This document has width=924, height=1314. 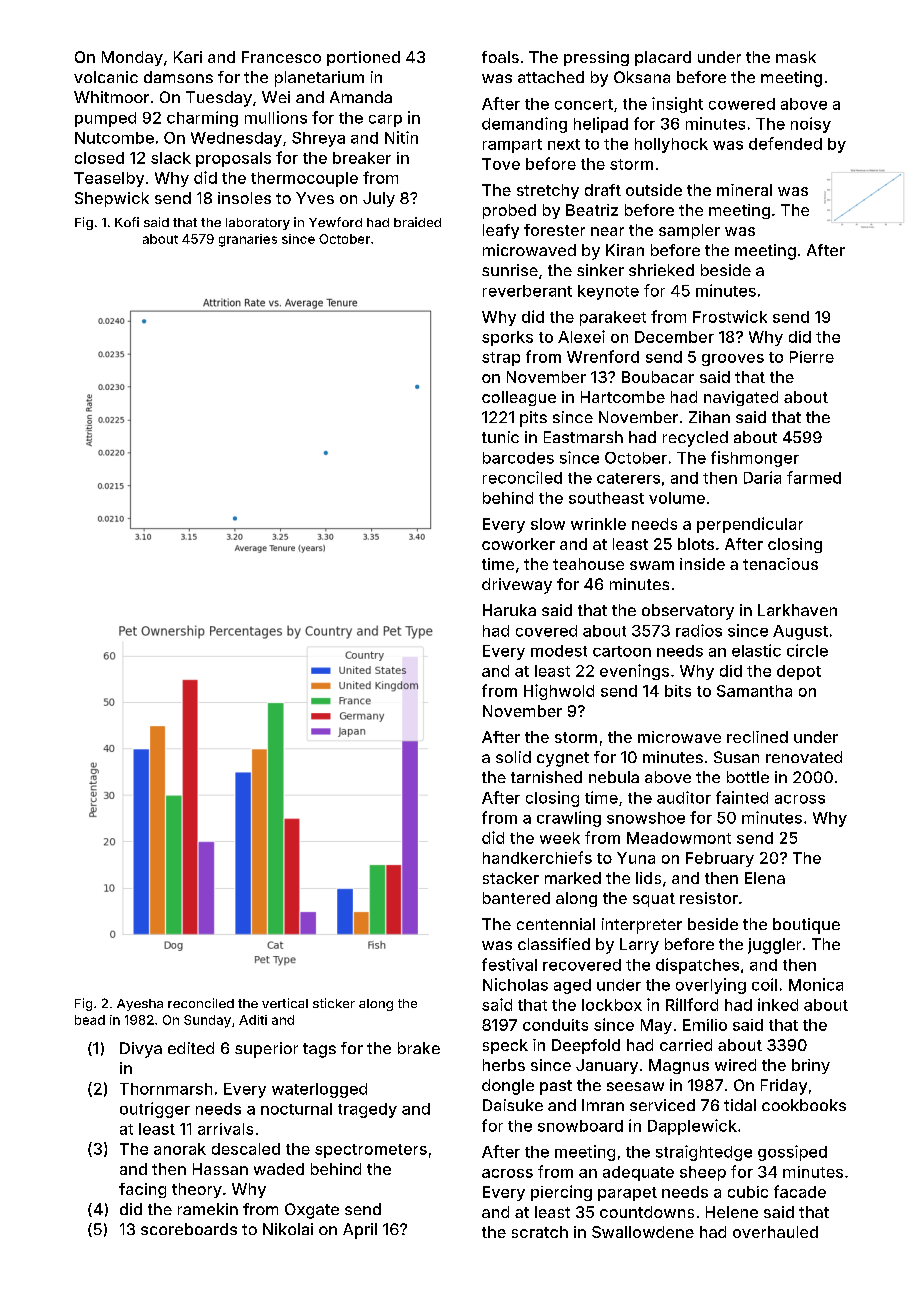 What do you see at coordinates (90, 1020) in the document?
I see `bead` at bounding box center [90, 1020].
